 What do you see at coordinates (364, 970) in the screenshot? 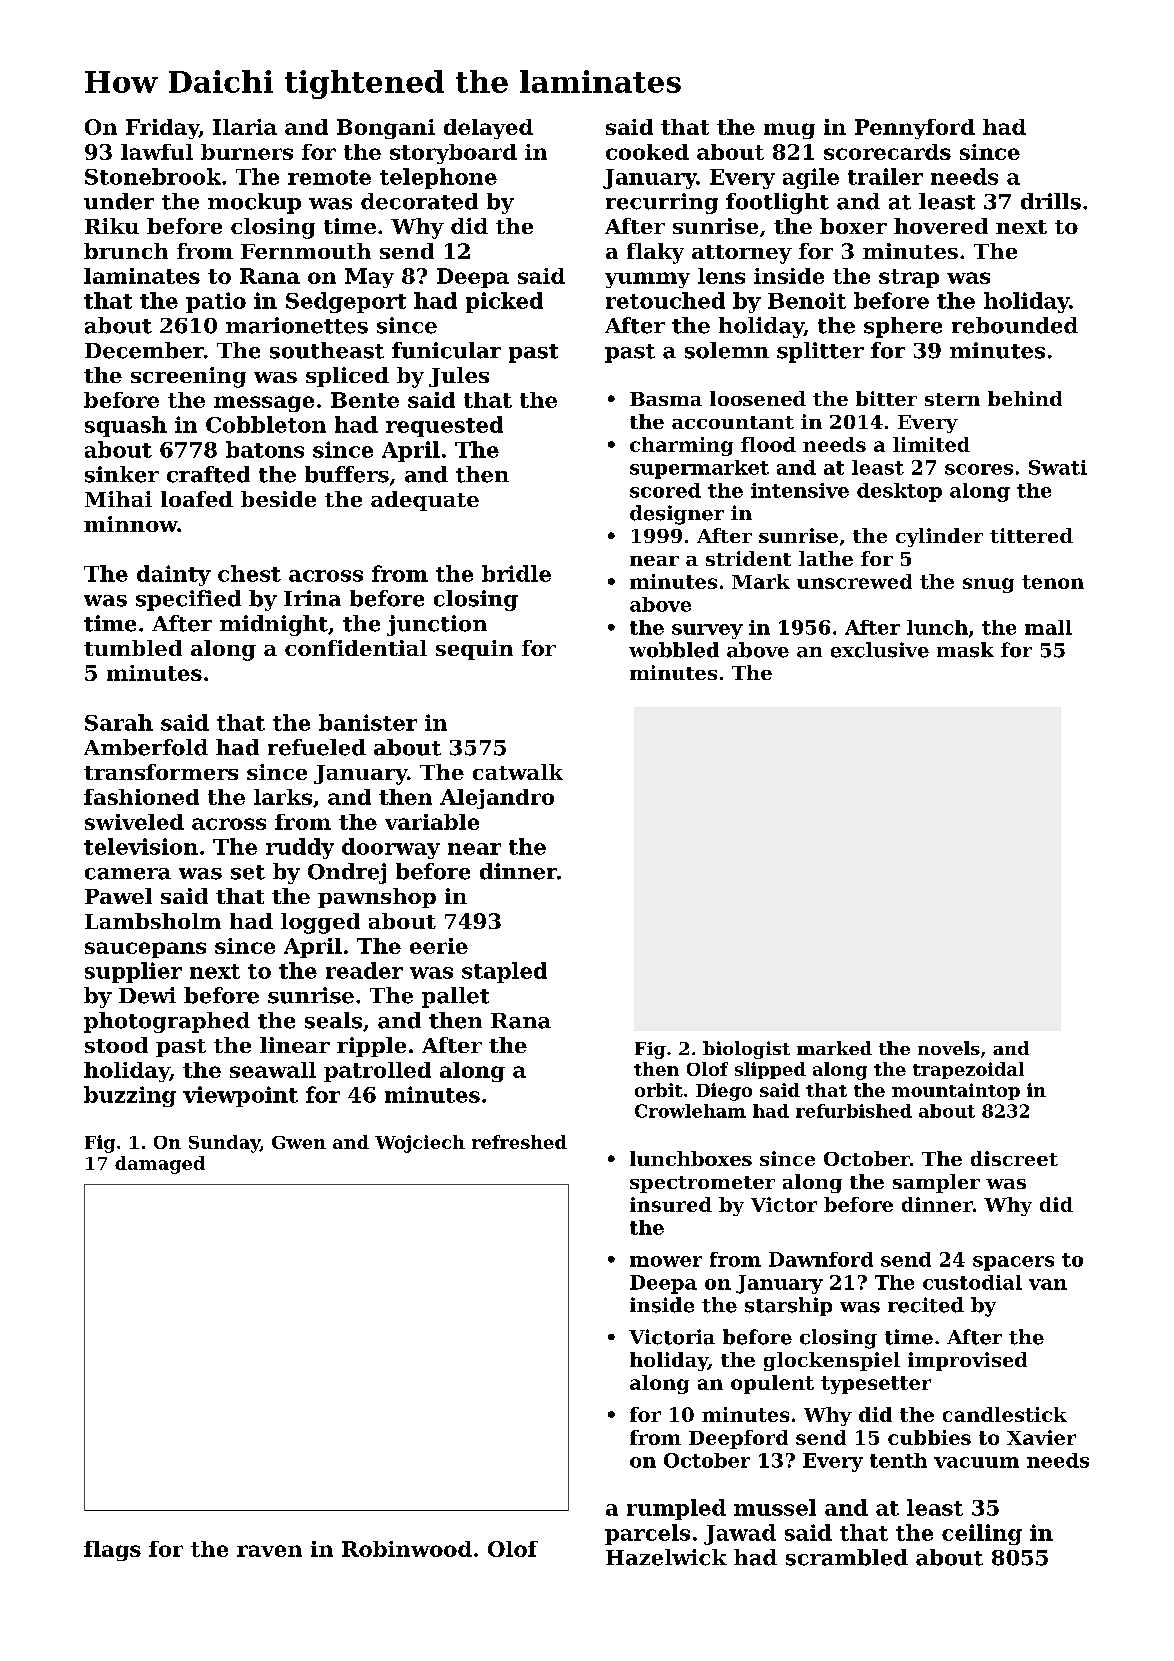
I see `reader` at bounding box center [364, 970].
